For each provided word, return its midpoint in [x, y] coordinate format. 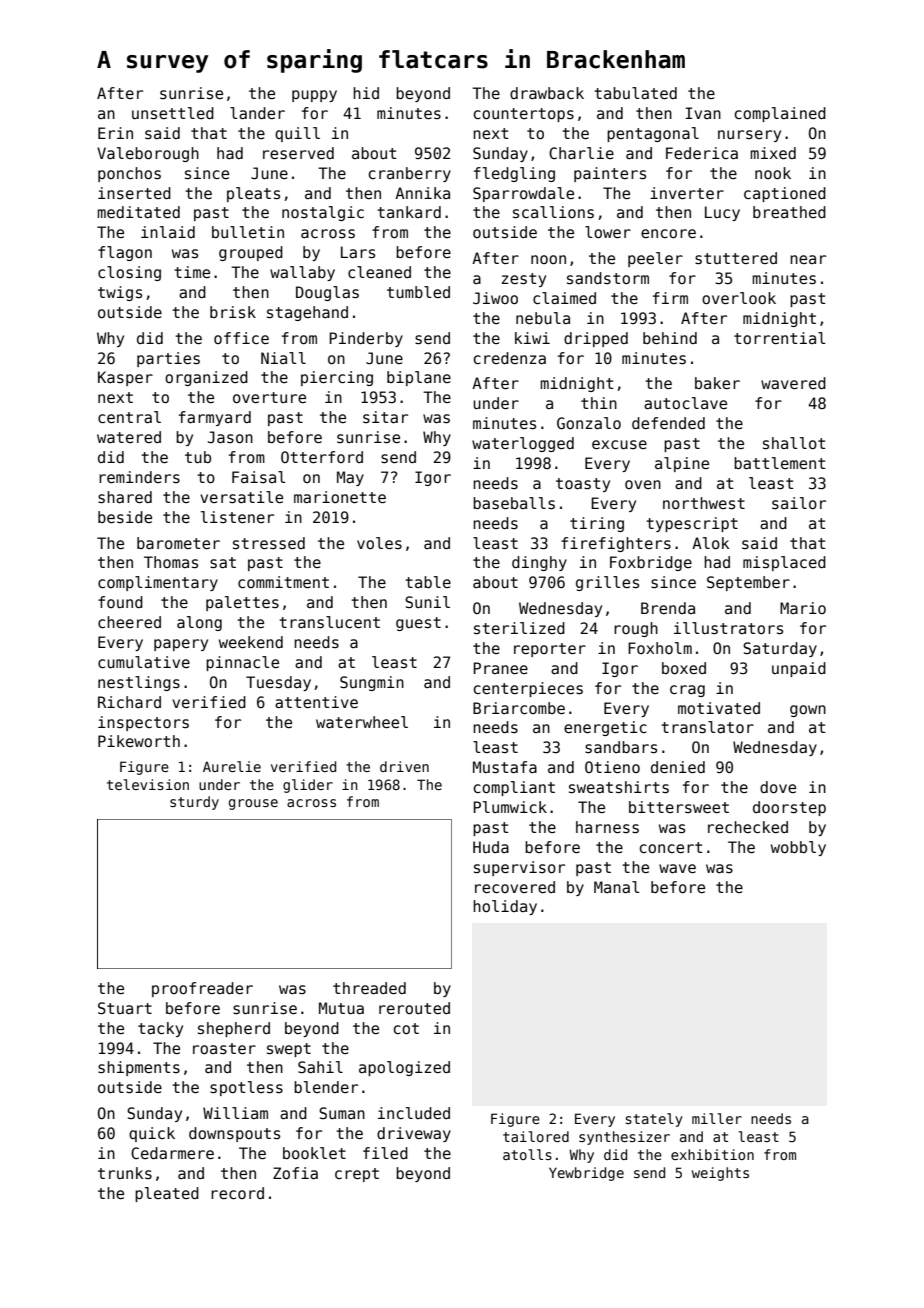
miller [717, 1118]
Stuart [125, 1008]
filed [385, 1153]
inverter [687, 193]
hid [366, 93]
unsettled [173, 113]
